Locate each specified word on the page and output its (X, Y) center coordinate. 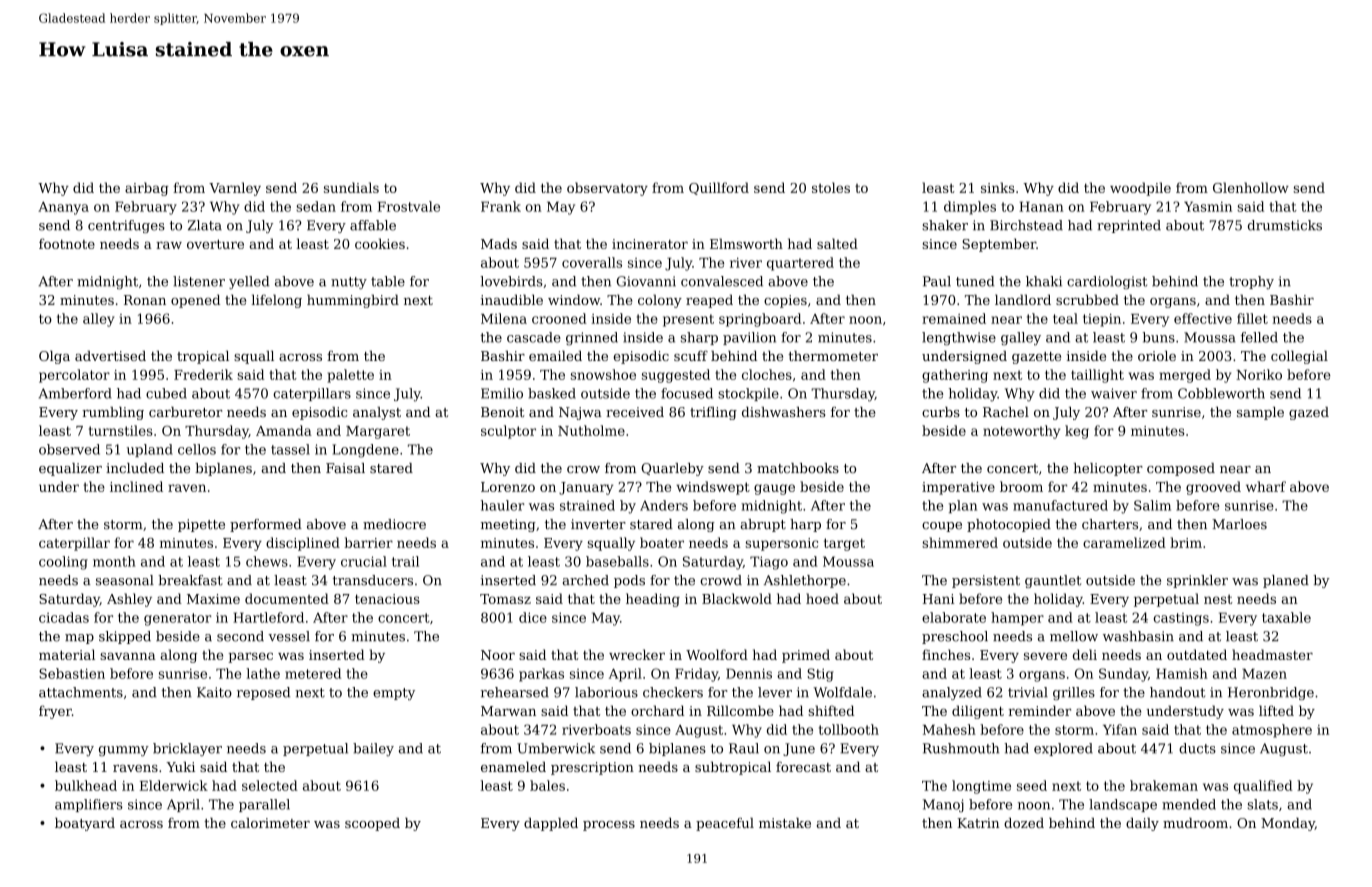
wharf (1266, 486)
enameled (513, 766)
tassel (290, 449)
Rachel (1006, 412)
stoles (831, 187)
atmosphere (1272, 731)
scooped (372, 824)
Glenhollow (1251, 187)
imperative (958, 488)
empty (394, 694)
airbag (147, 189)
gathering (955, 376)
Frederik (203, 374)
